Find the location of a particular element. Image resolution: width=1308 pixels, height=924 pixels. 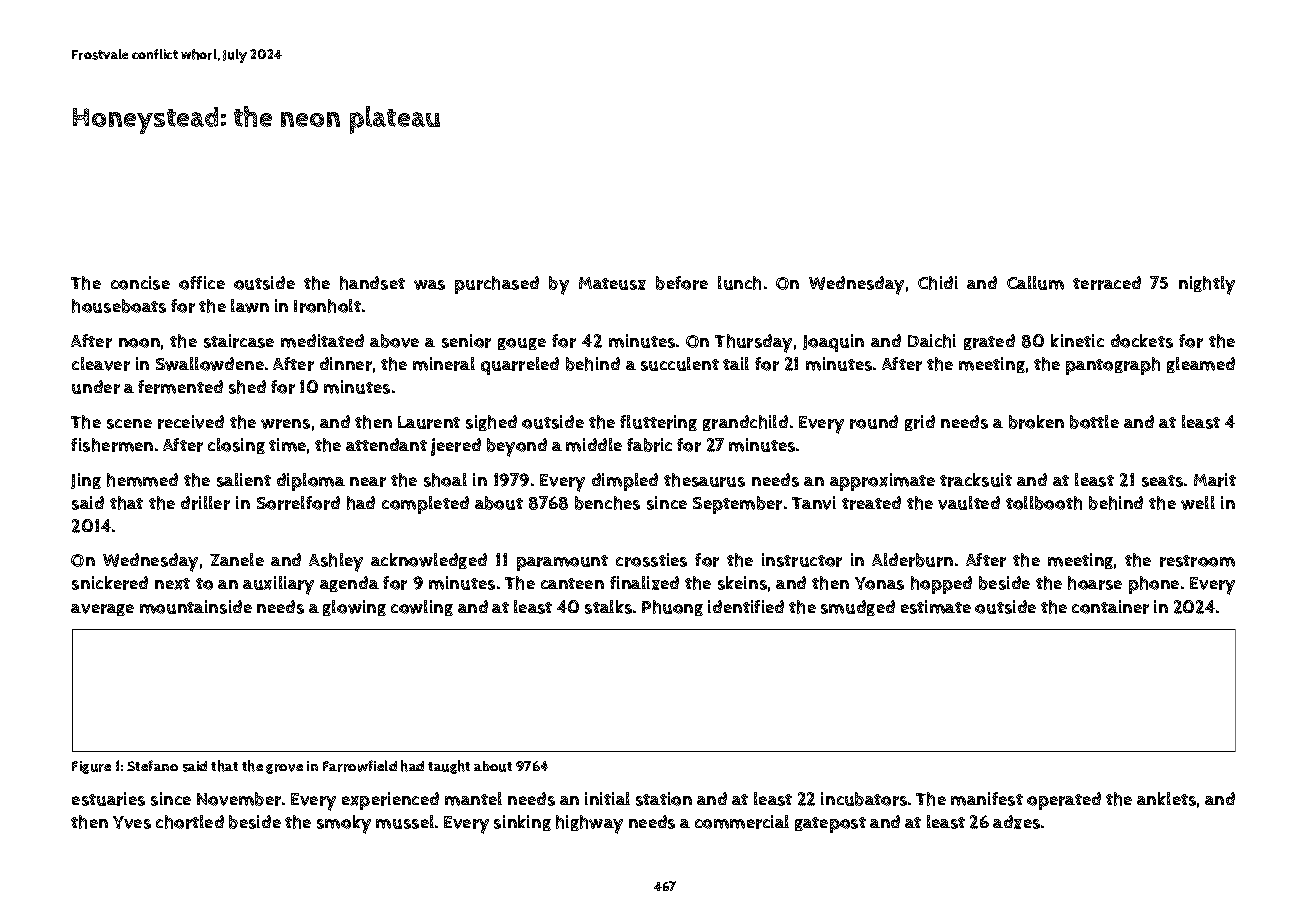

scene is located at coordinates (129, 424).
